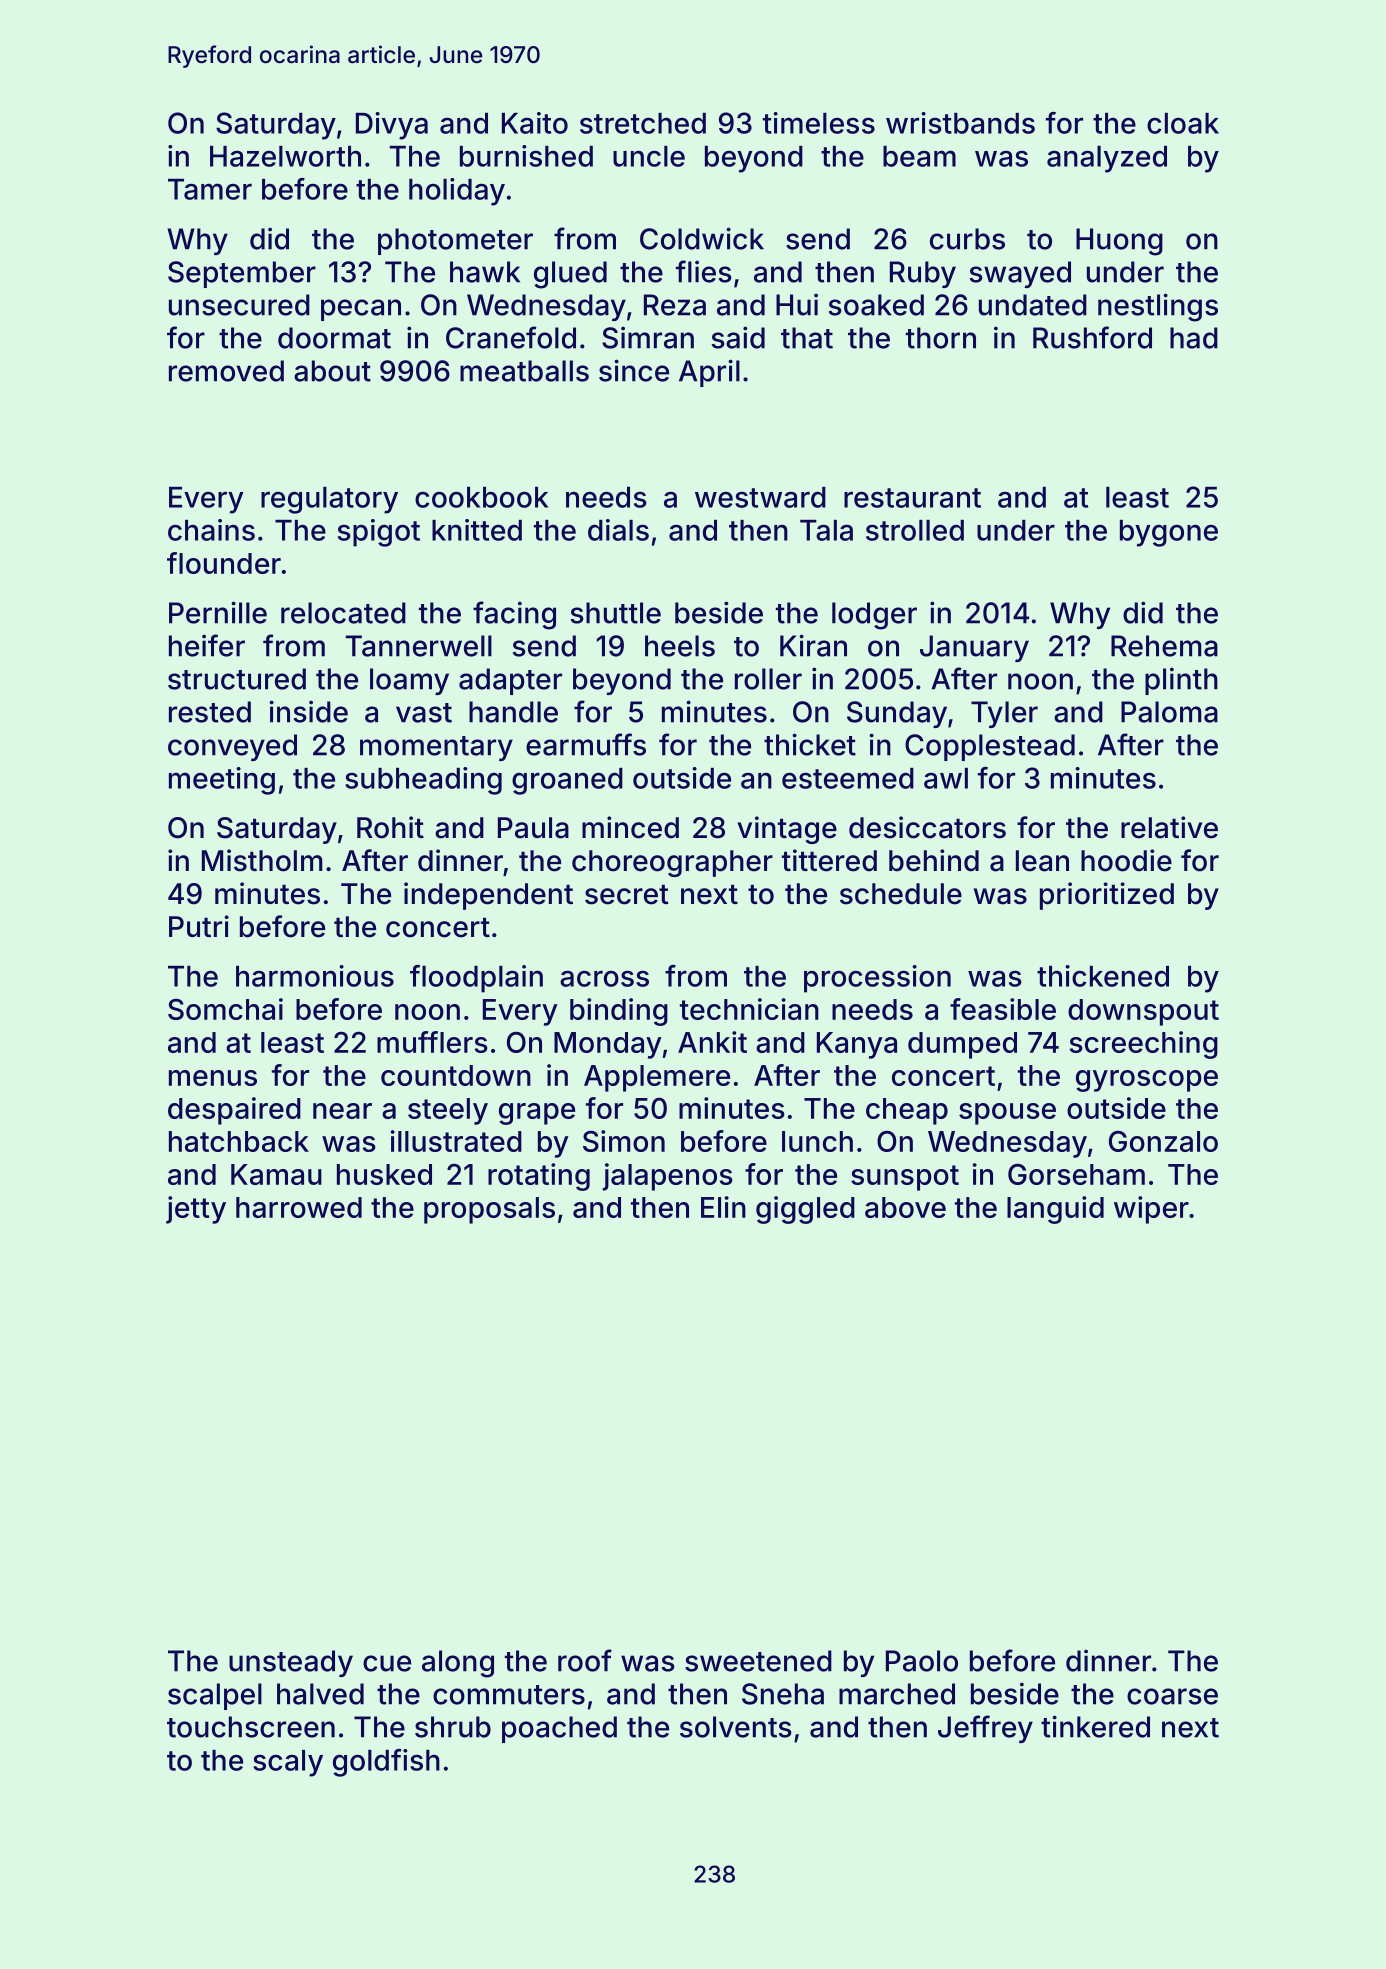 Image resolution: width=1386 pixels, height=1969 pixels. What do you see at coordinates (334, 338) in the screenshot?
I see `doormat` at bounding box center [334, 338].
